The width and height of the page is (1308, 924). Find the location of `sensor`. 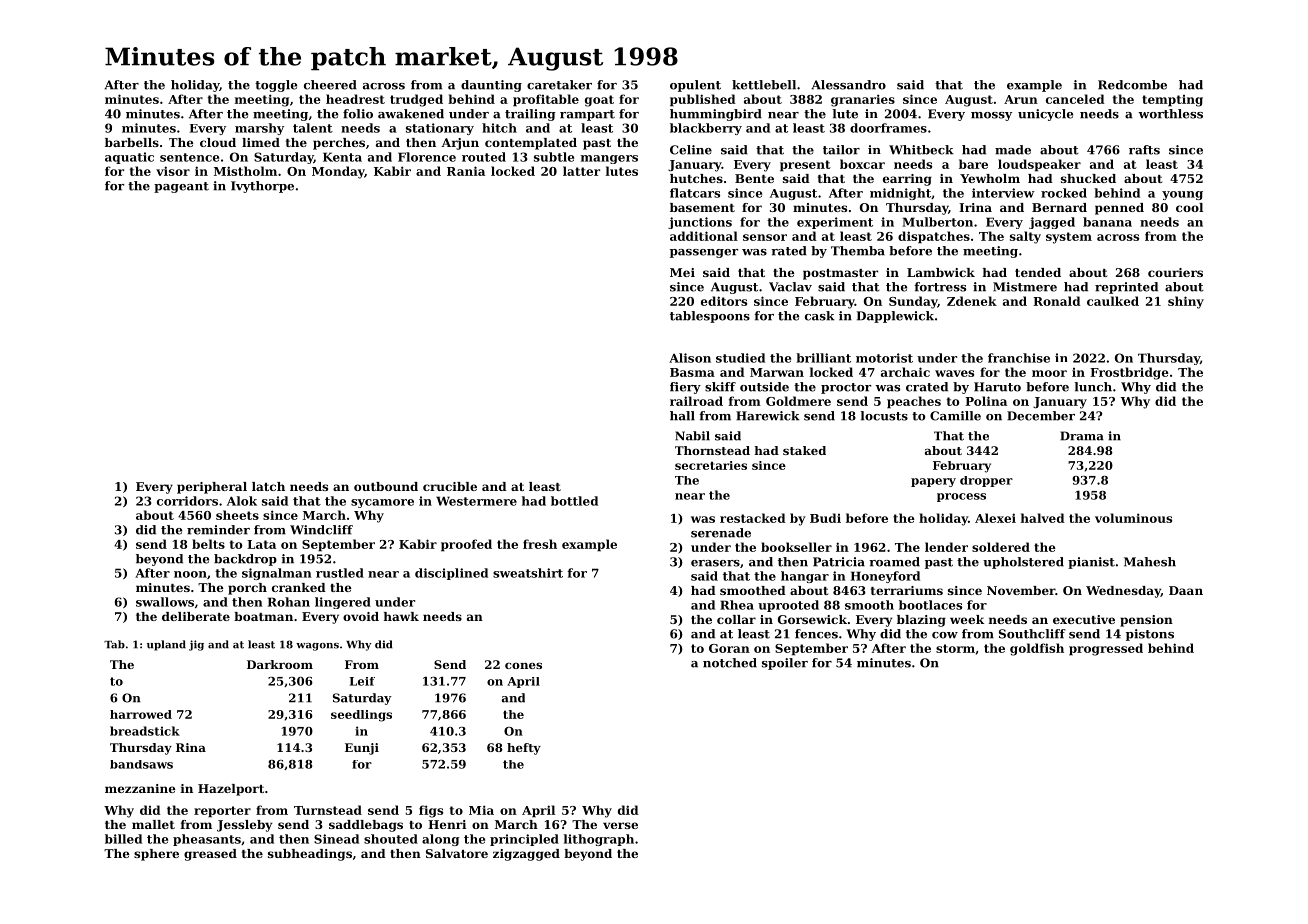

sensor is located at coordinates (765, 237).
